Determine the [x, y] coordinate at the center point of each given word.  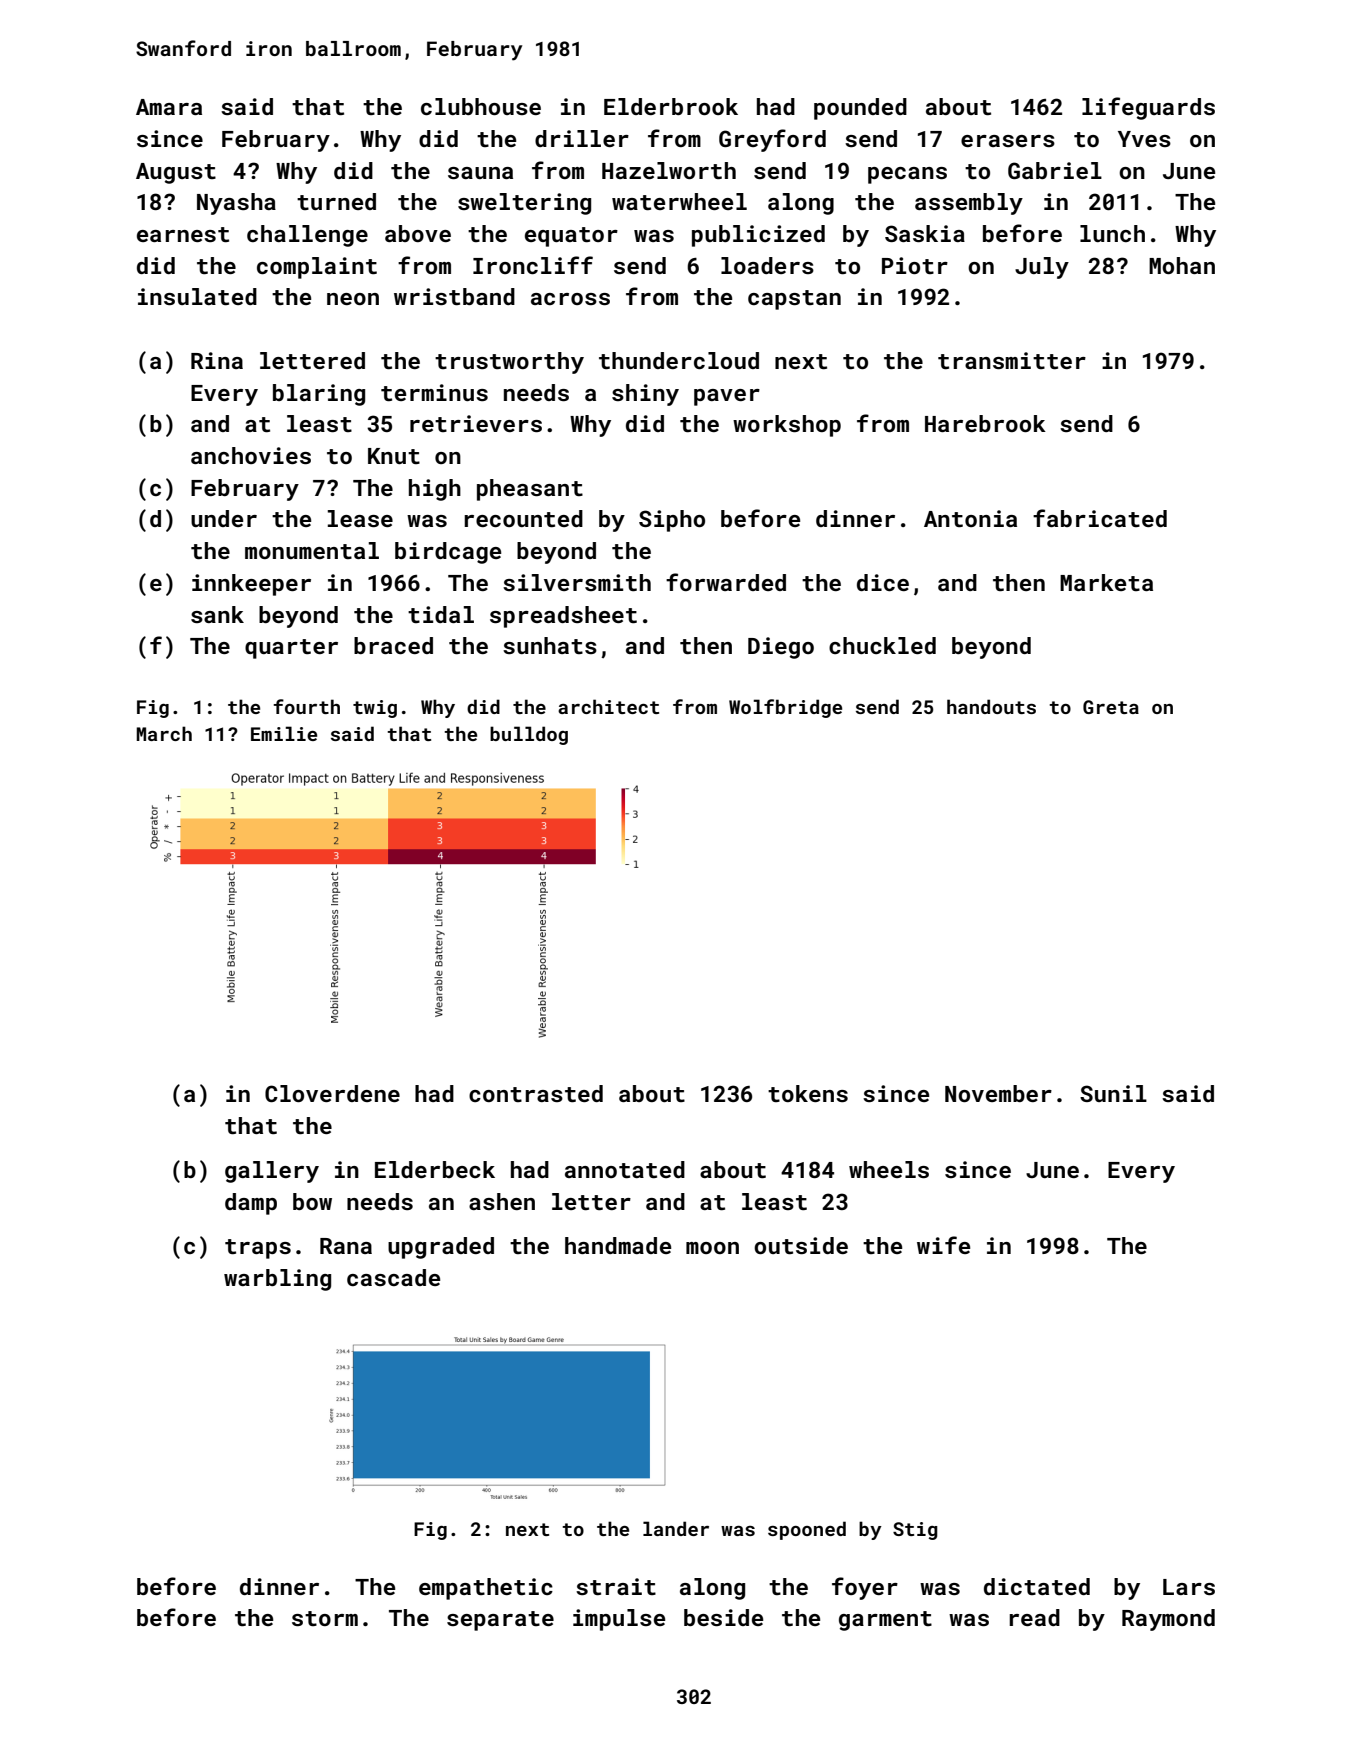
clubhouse [481, 106]
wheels [889, 1169]
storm [325, 1618]
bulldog [529, 735]
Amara [169, 107]
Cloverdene [332, 1093]
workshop [787, 426]
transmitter [1012, 360]
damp [251, 1204]
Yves [1144, 139]
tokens [808, 1093]
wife [943, 1245]
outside [801, 1245]
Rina [217, 360]
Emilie [284, 733]
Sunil [1113, 1093]
